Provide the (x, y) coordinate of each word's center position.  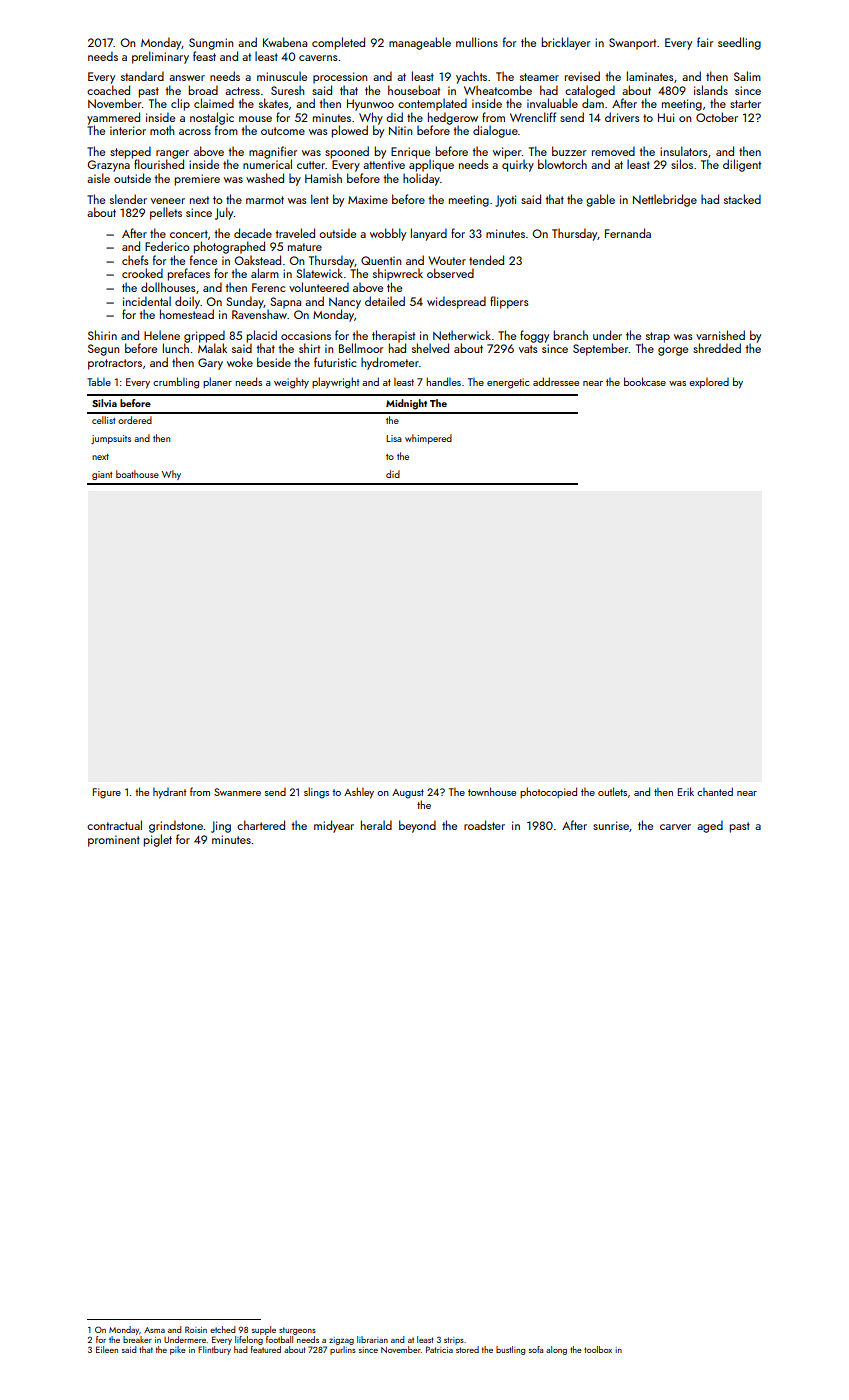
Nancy (345, 303)
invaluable (552, 103)
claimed (214, 103)
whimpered (428, 439)
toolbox (598, 1349)
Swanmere (237, 792)
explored (709, 382)
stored (467, 1349)
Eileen (107, 1349)
